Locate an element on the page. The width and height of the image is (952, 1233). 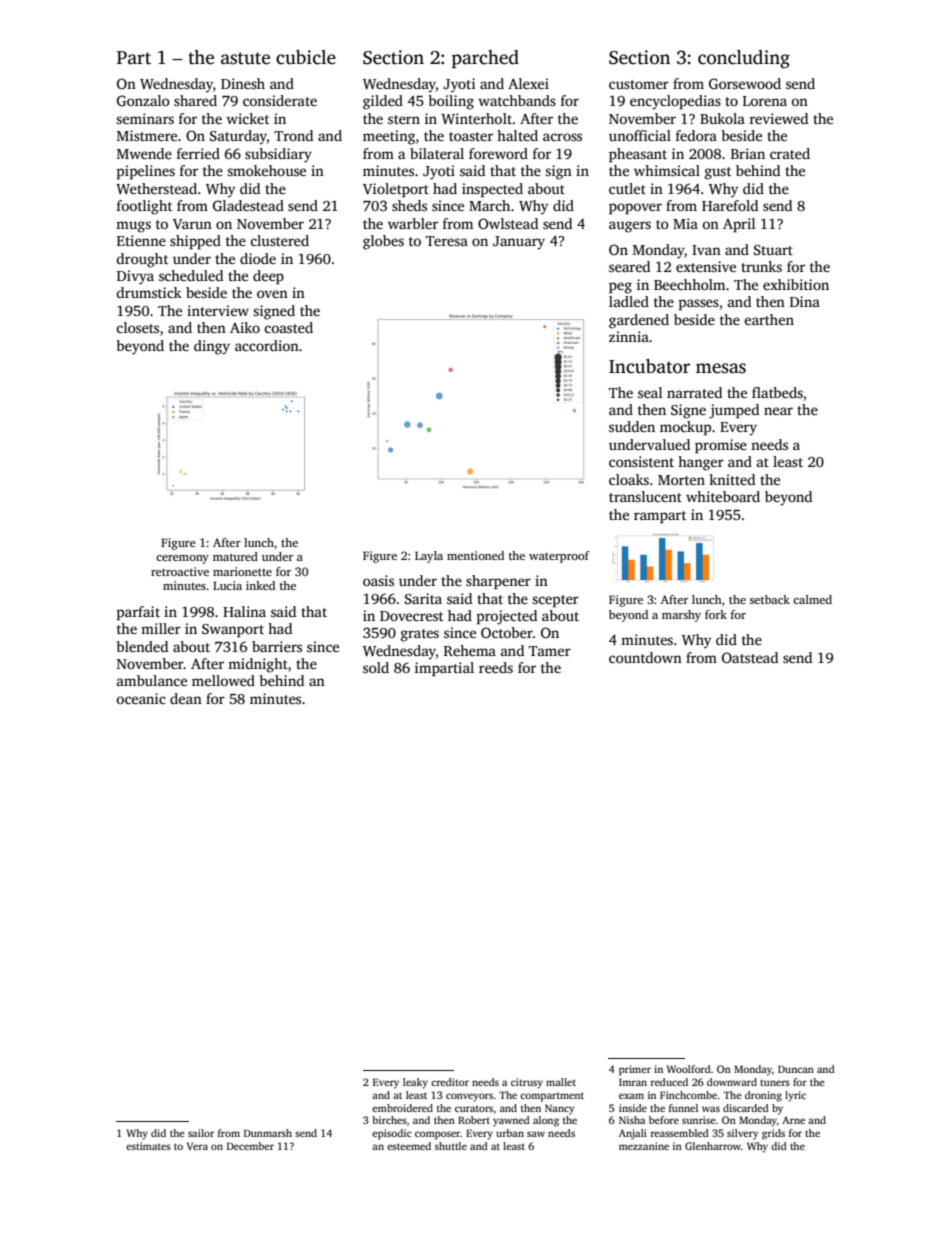
shared is located at coordinates (195, 100).
